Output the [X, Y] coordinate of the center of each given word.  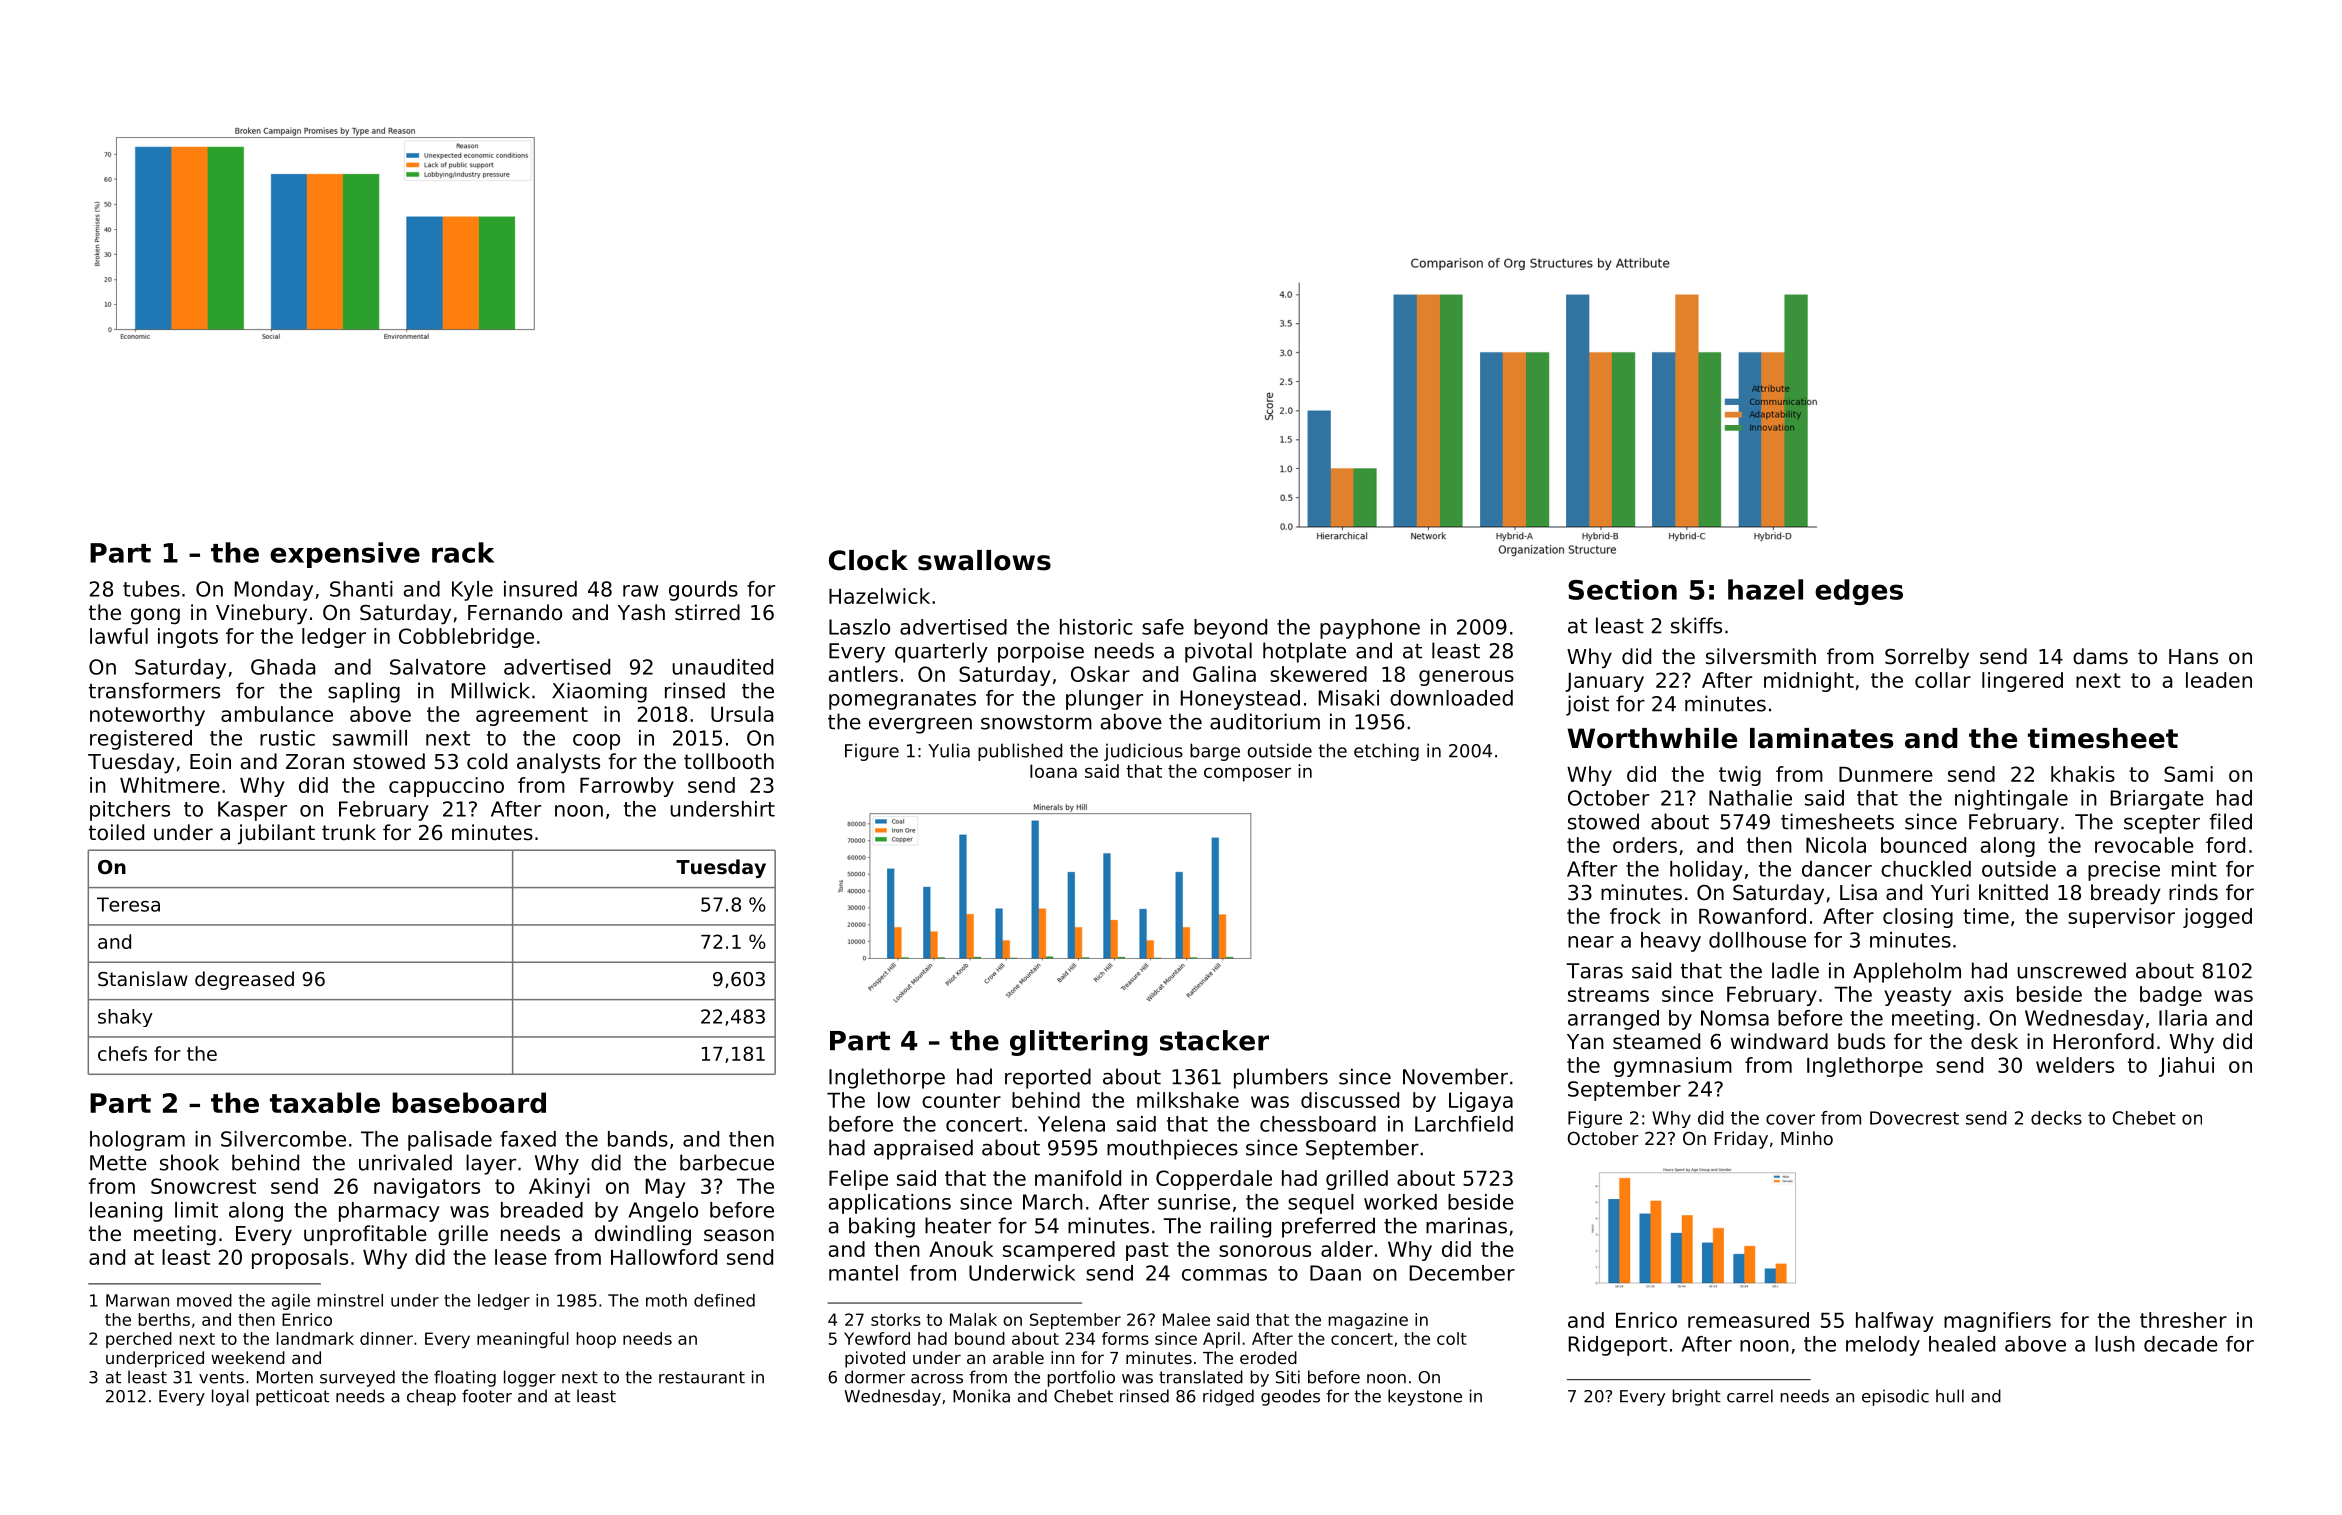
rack [463, 552]
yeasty [1917, 996]
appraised [923, 1149]
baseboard [469, 1102]
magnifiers [1997, 1322]
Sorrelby [1927, 658]
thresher [2183, 1320]
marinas [1466, 1225]
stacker [1214, 1040]
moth [666, 1300]
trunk [349, 832]
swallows [984, 560]
